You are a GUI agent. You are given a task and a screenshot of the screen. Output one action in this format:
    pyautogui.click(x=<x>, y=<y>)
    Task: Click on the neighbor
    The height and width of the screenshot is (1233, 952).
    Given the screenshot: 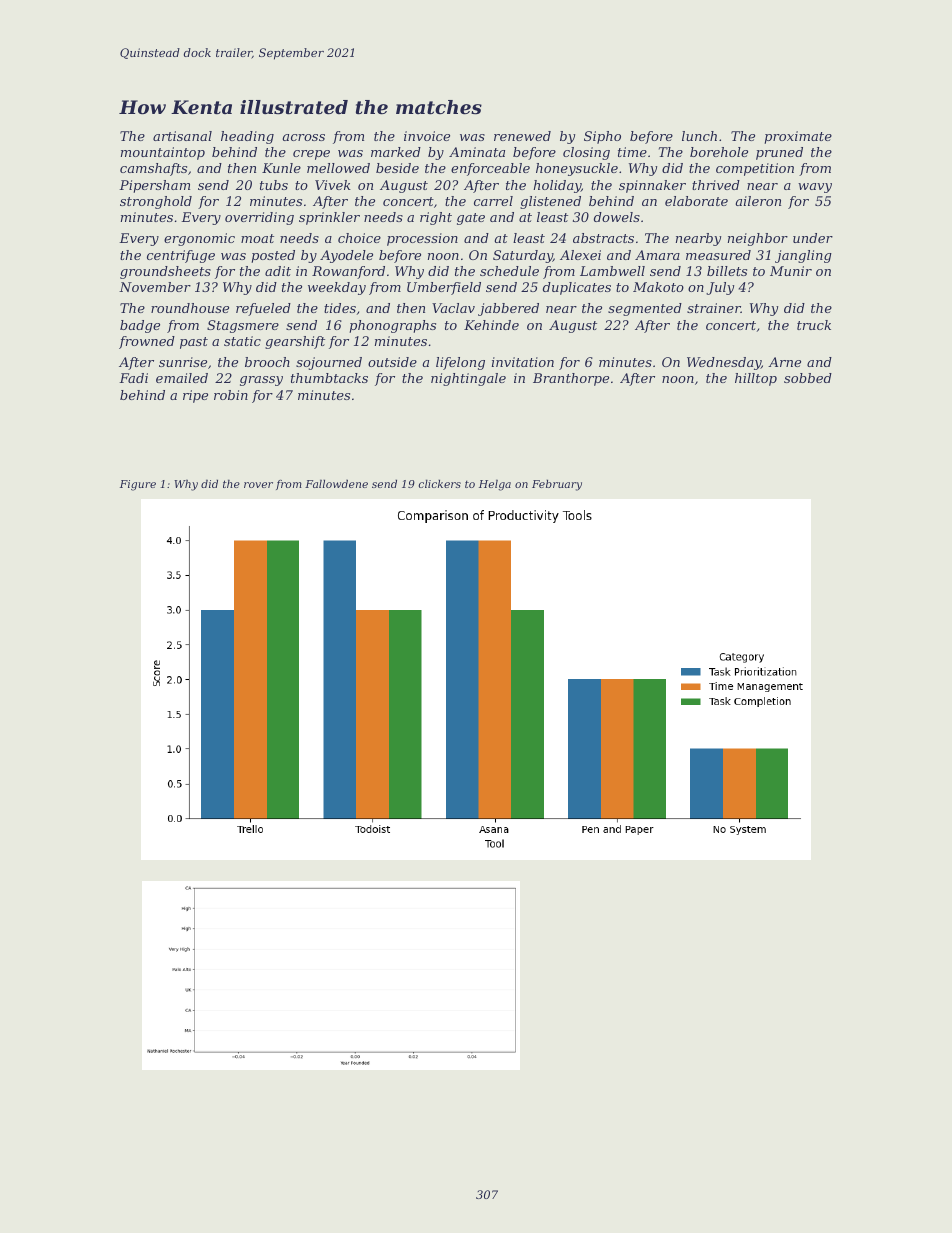 What is the action you would take?
    pyautogui.click(x=758, y=239)
